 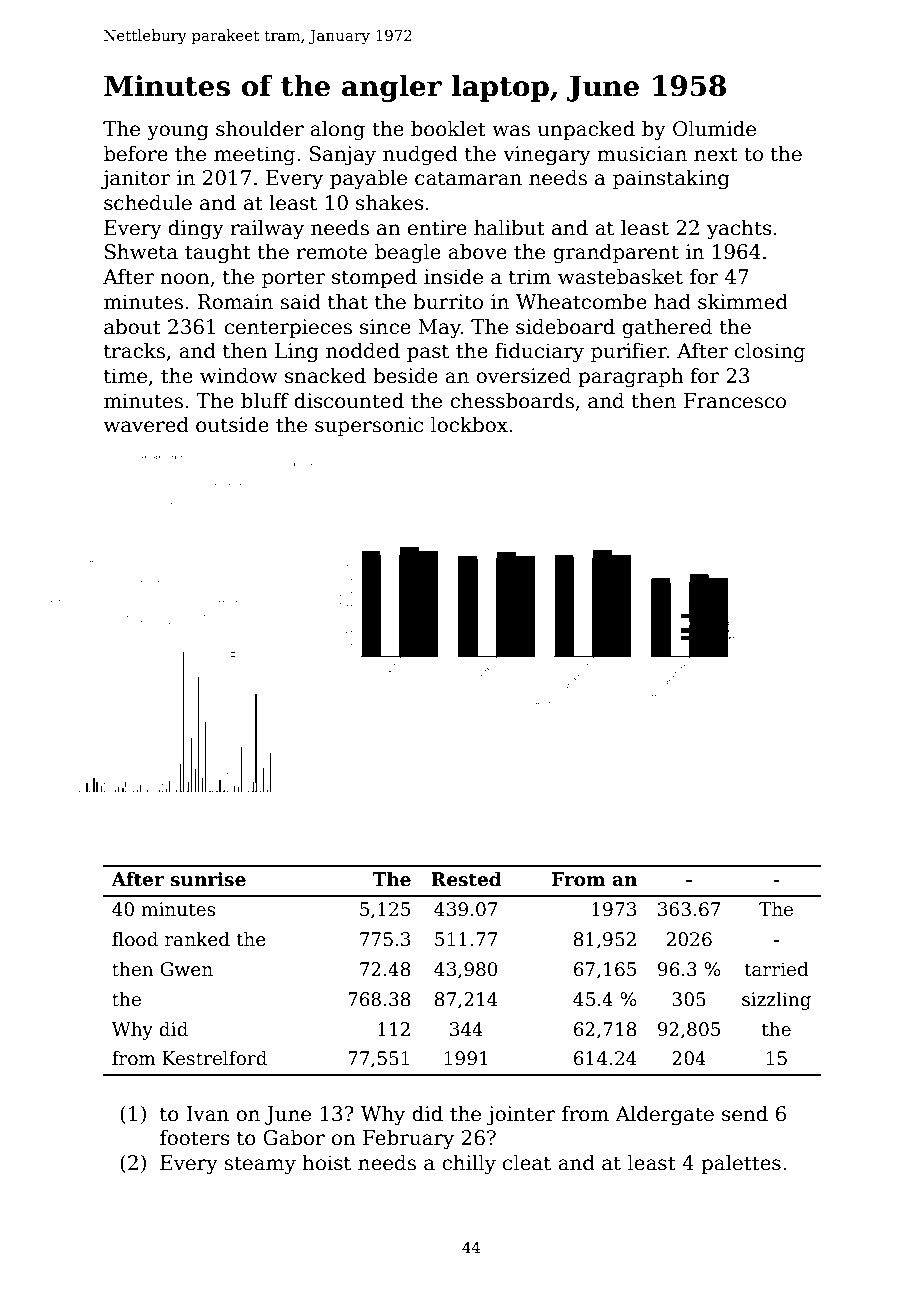 I want to click on booklet, so click(x=448, y=128).
